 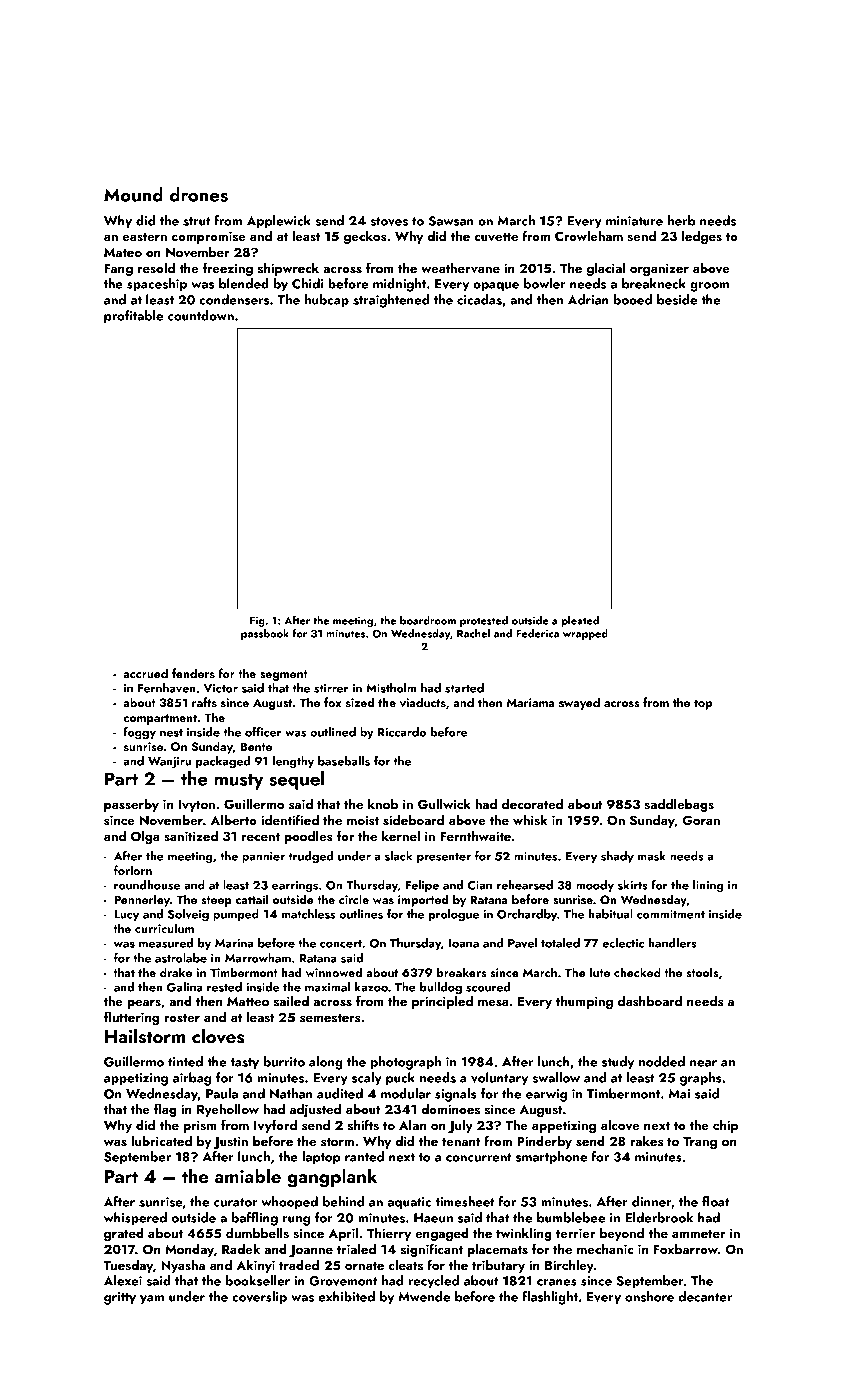 What do you see at coordinates (133, 317) in the screenshot?
I see `profitable` at bounding box center [133, 317].
